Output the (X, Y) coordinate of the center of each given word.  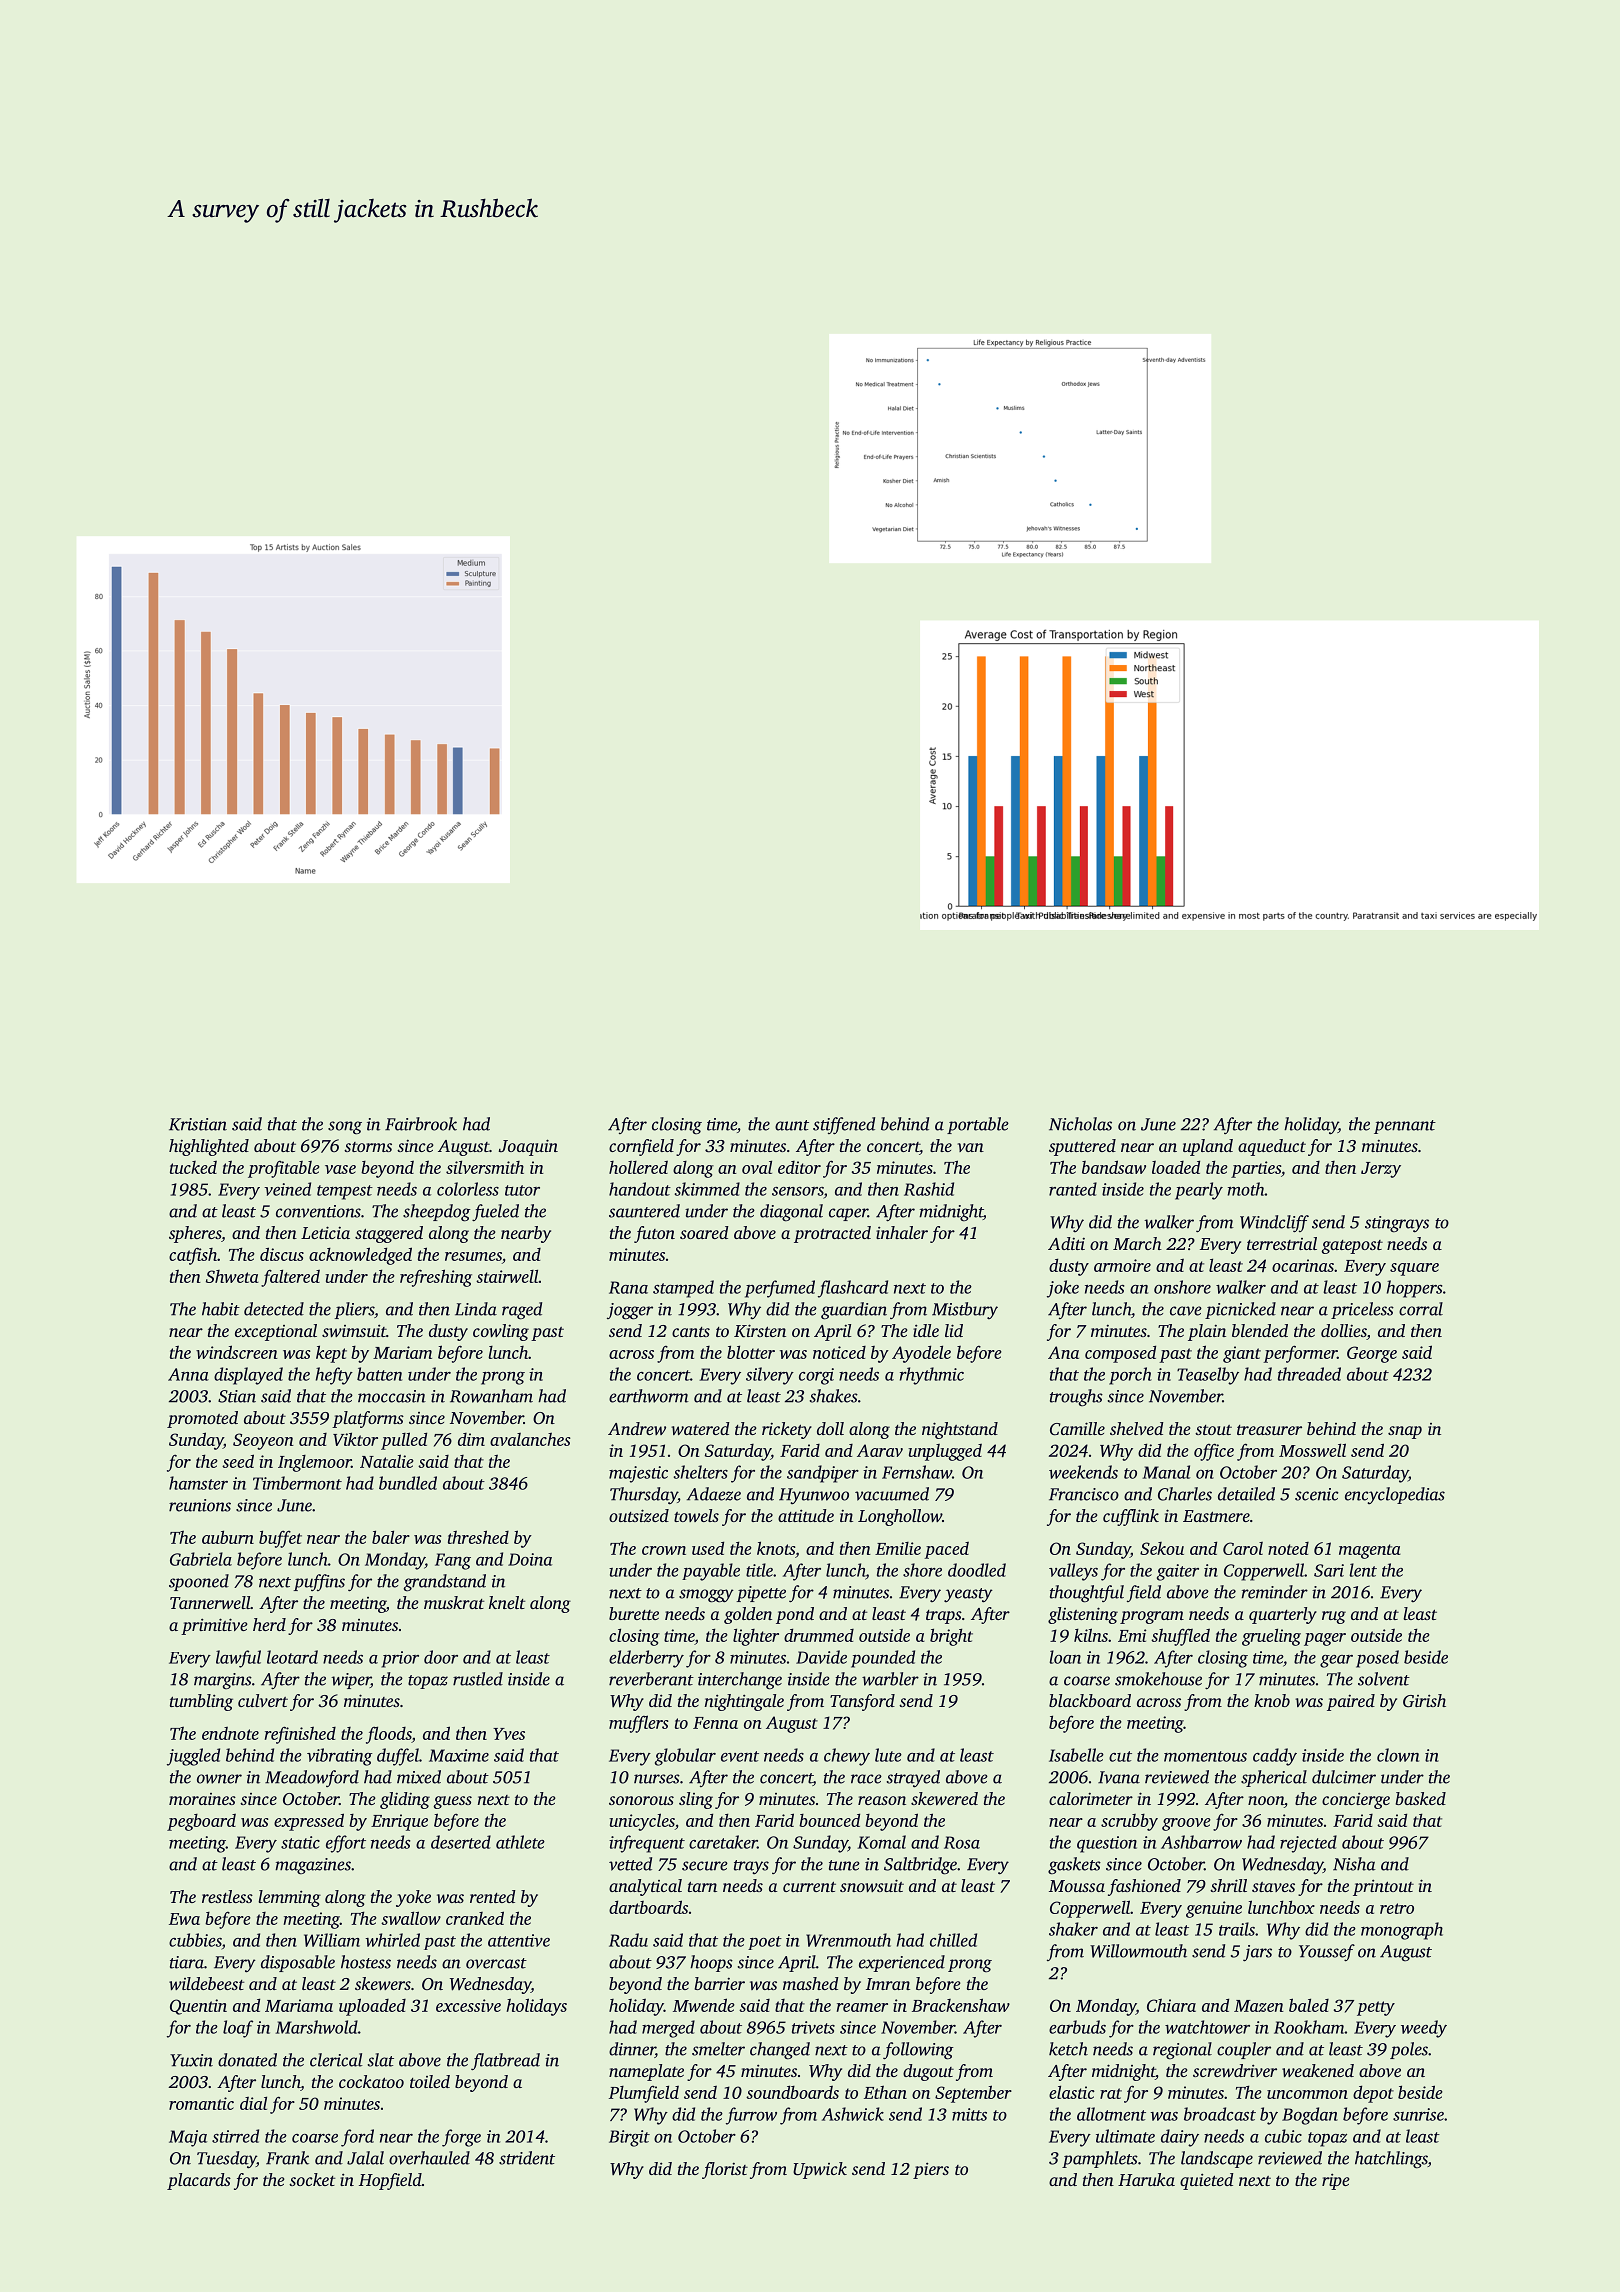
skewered (944, 1798)
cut (1120, 1756)
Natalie (387, 1461)
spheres (195, 1234)
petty (1376, 2008)
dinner (632, 2050)
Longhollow (900, 1517)
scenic (1317, 1494)
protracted (832, 1234)
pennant (1405, 1127)
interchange (740, 1681)
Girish (1424, 1701)
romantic (201, 2103)
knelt (507, 1602)
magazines (313, 1866)
